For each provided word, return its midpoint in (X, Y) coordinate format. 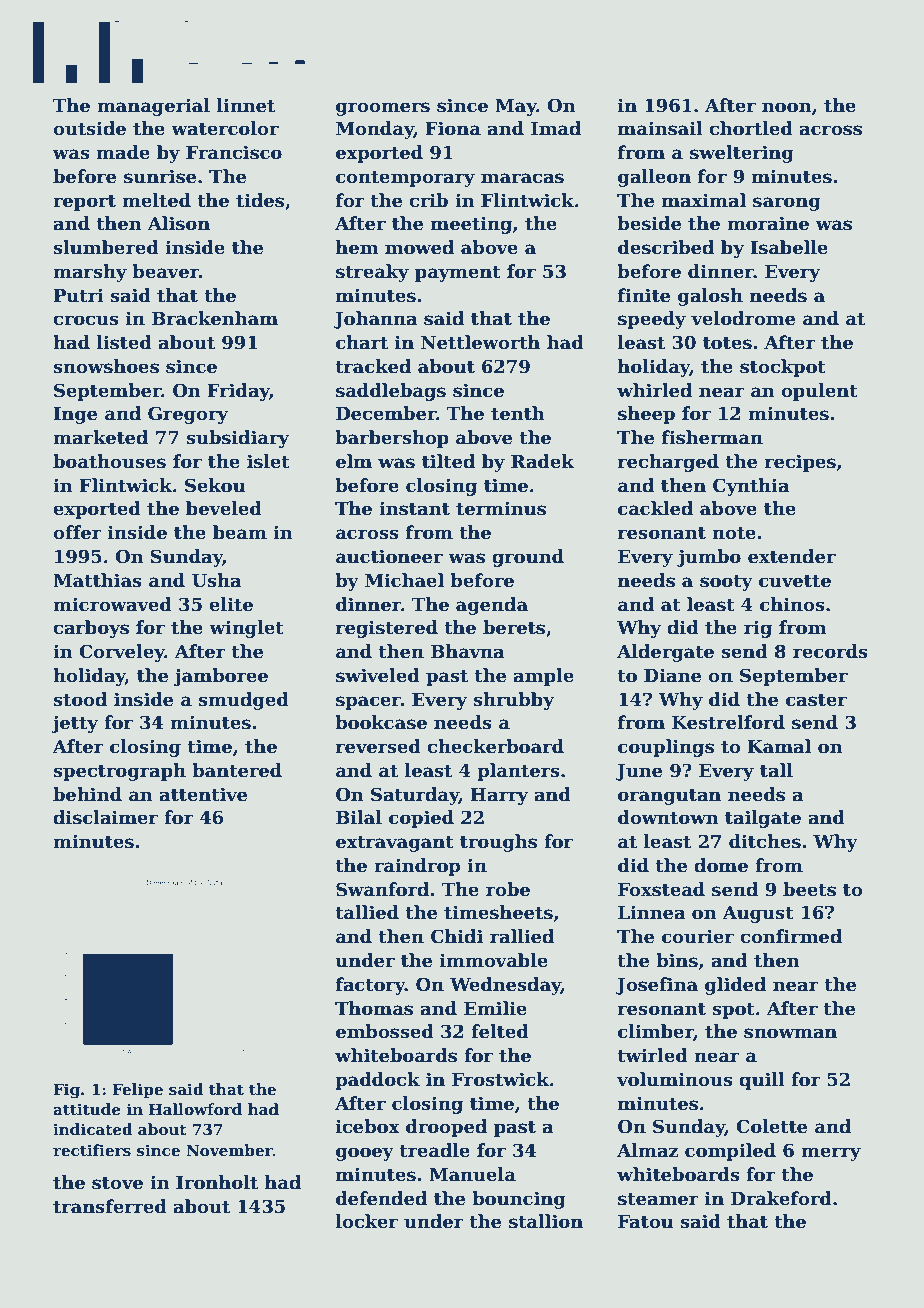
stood (80, 699)
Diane (672, 675)
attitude (87, 1109)
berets (514, 627)
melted (156, 200)
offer (77, 532)
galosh (710, 297)
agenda (492, 606)
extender (792, 556)
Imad (556, 128)
